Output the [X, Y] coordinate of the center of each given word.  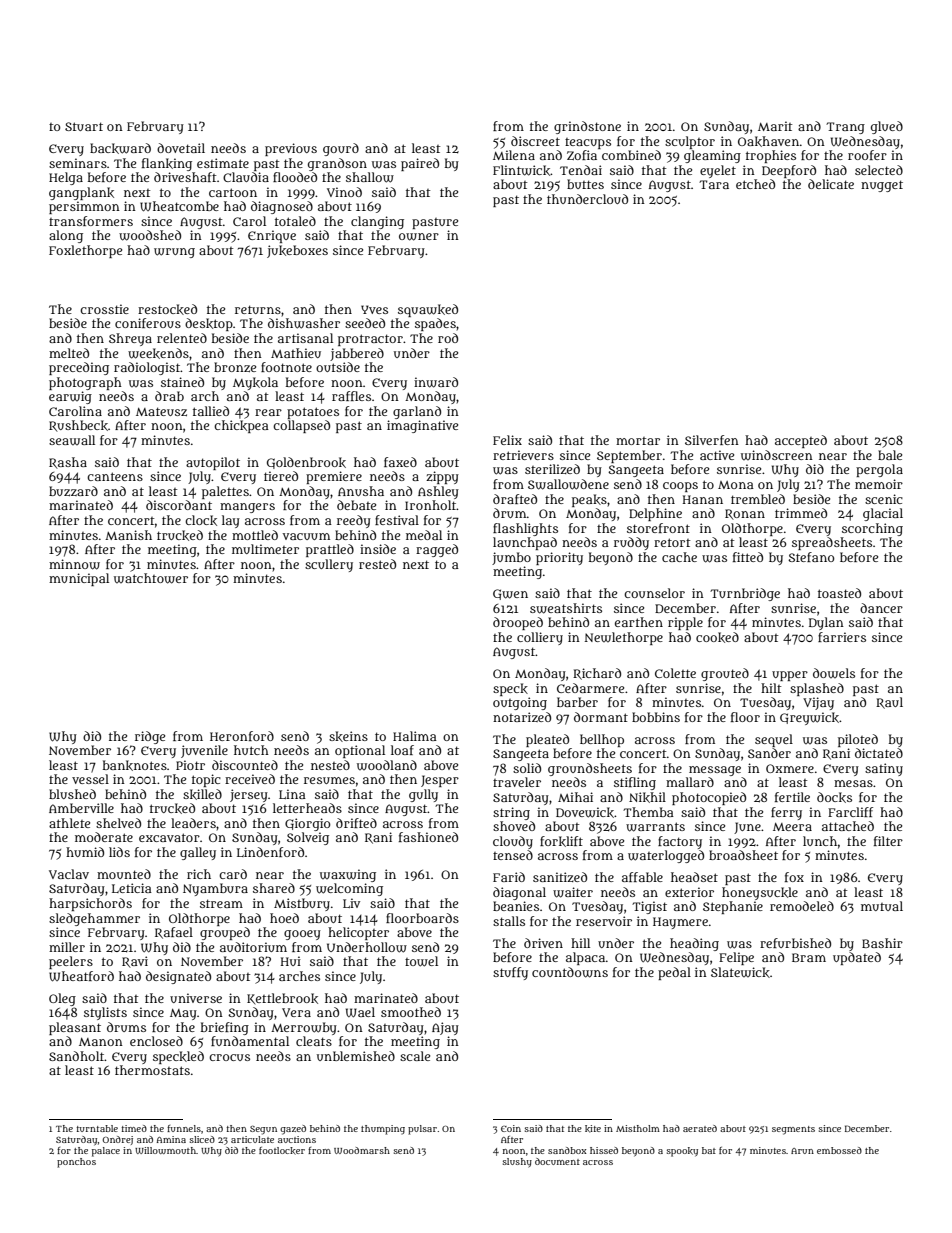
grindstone [587, 127]
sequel [774, 740]
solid [527, 768]
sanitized [560, 877]
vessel [90, 779]
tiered [281, 476]
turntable [97, 1128]
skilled [202, 794]
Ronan [745, 514]
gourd [341, 149]
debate [356, 505]
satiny [884, 769]
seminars [78, 163]
